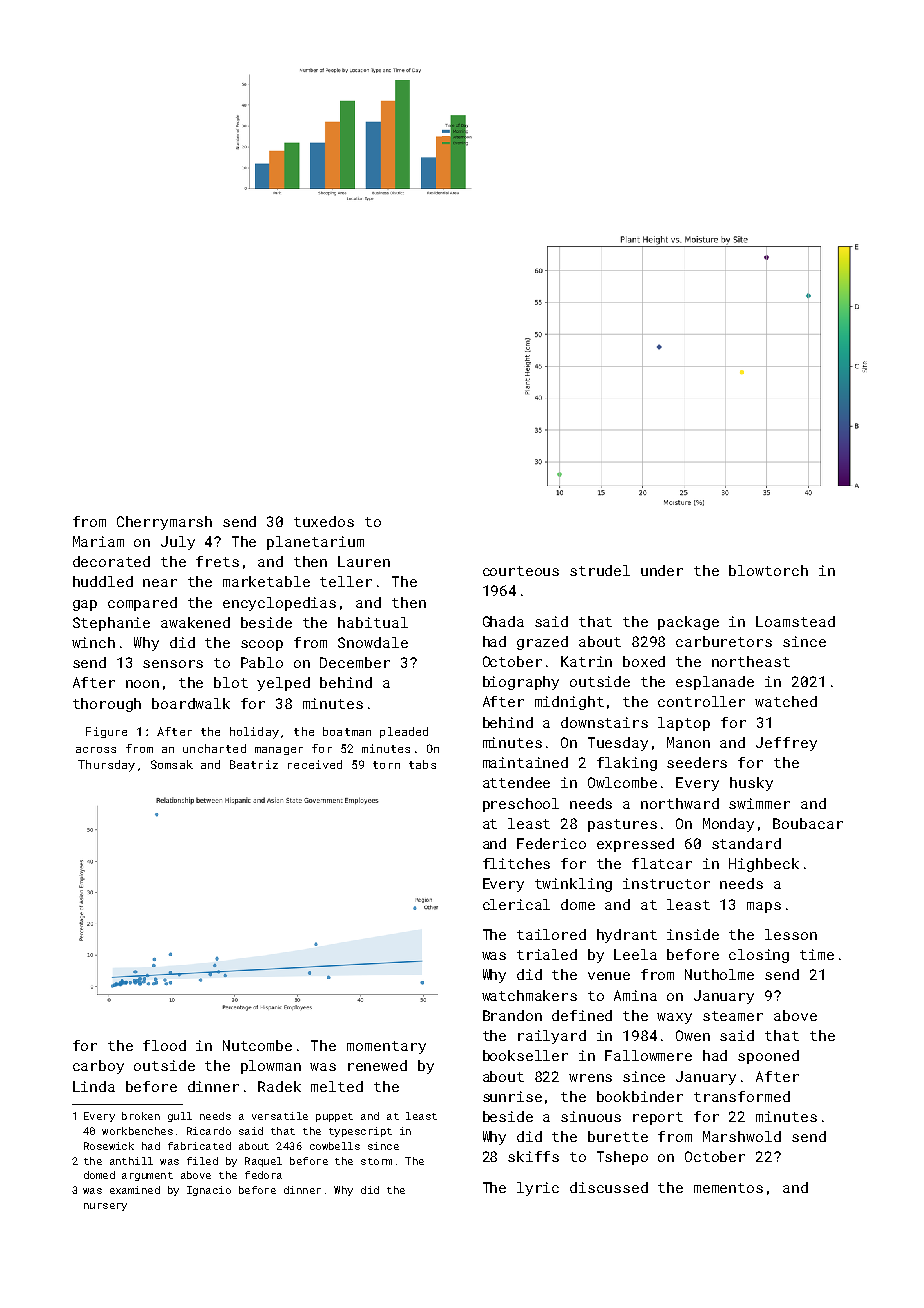  What do you see at coordinates (742, 1136) in the page?
I see `Marshwold` at bounding box center [742, 1136].
